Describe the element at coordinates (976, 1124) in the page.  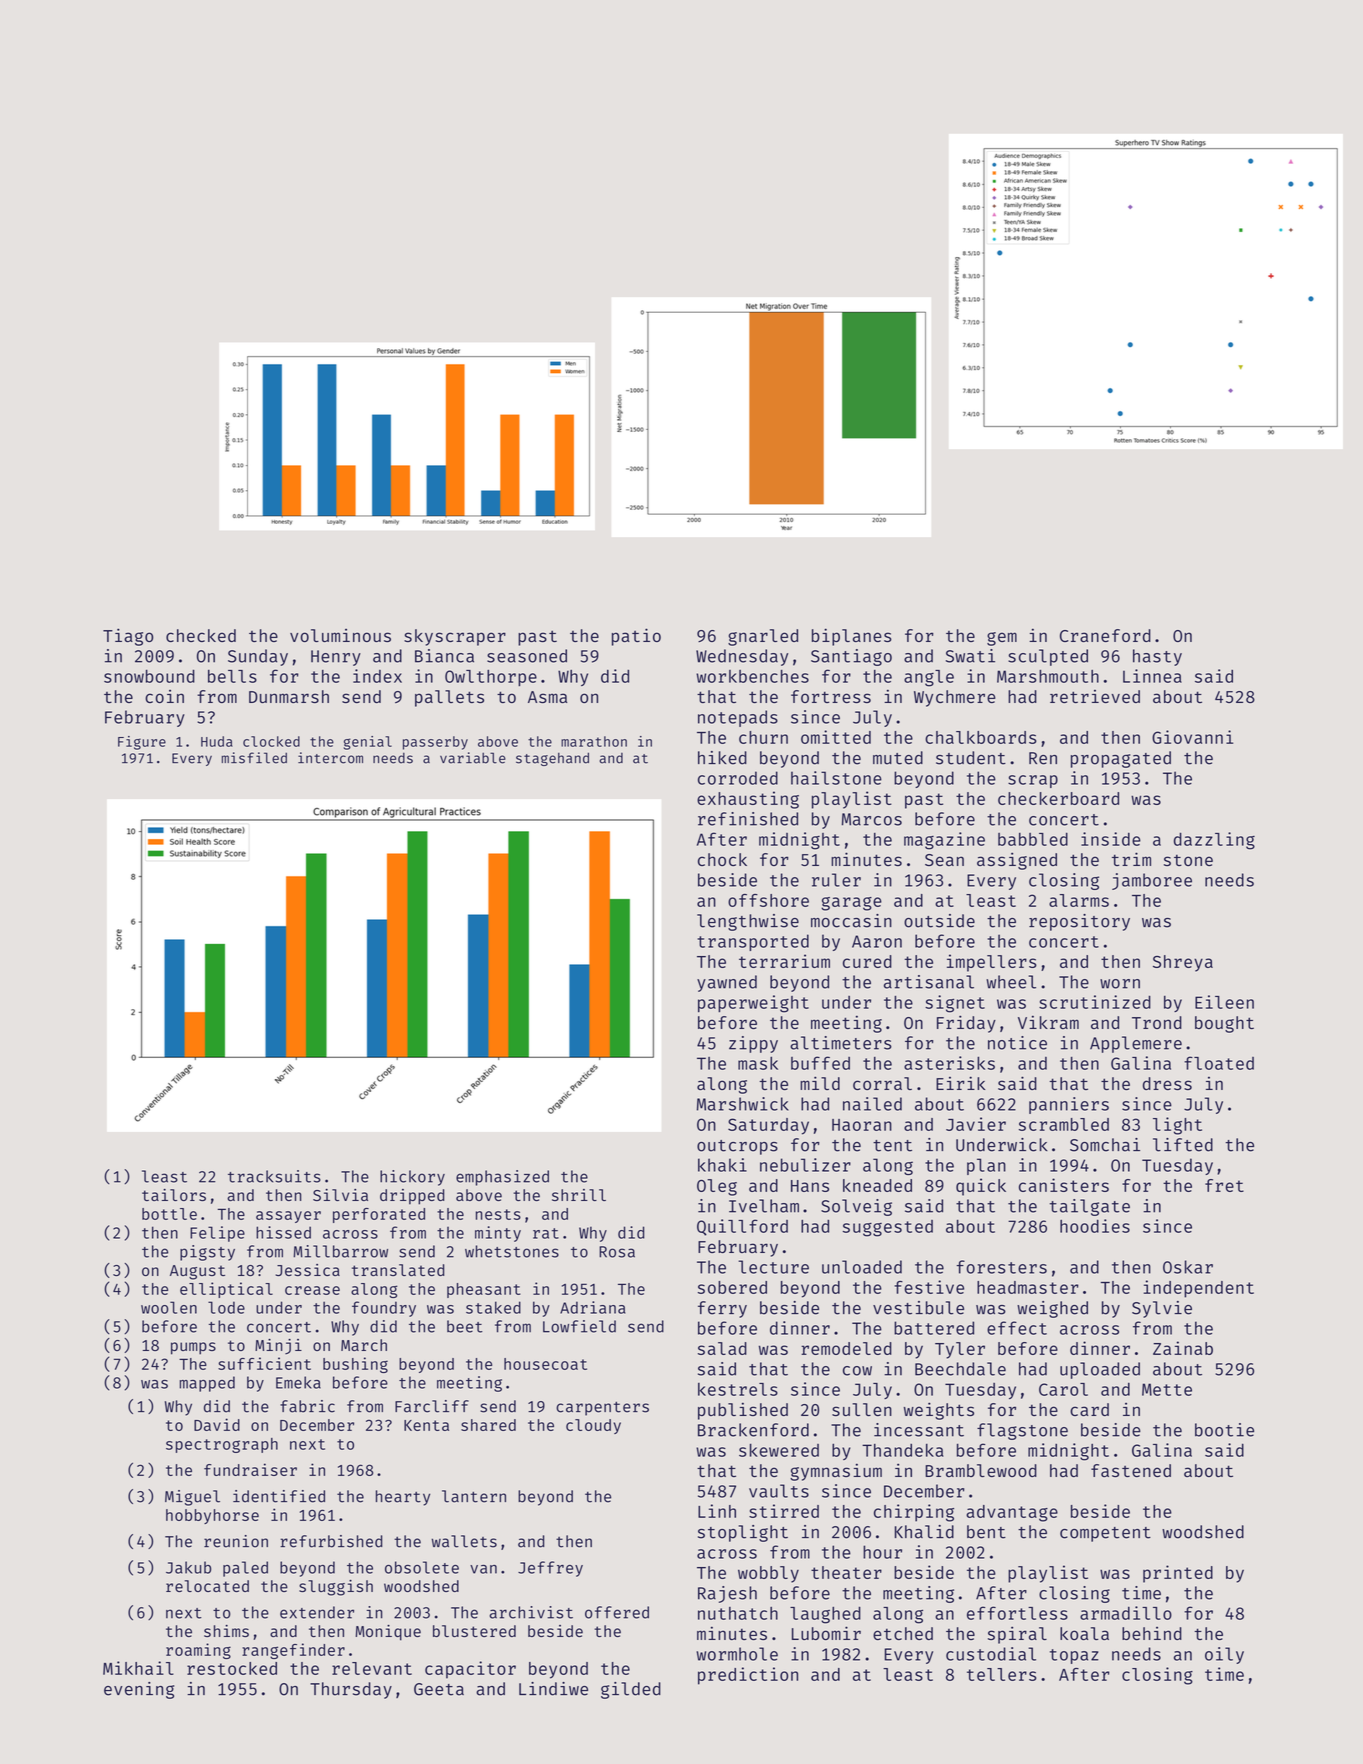
I see `Javier` at that location.
